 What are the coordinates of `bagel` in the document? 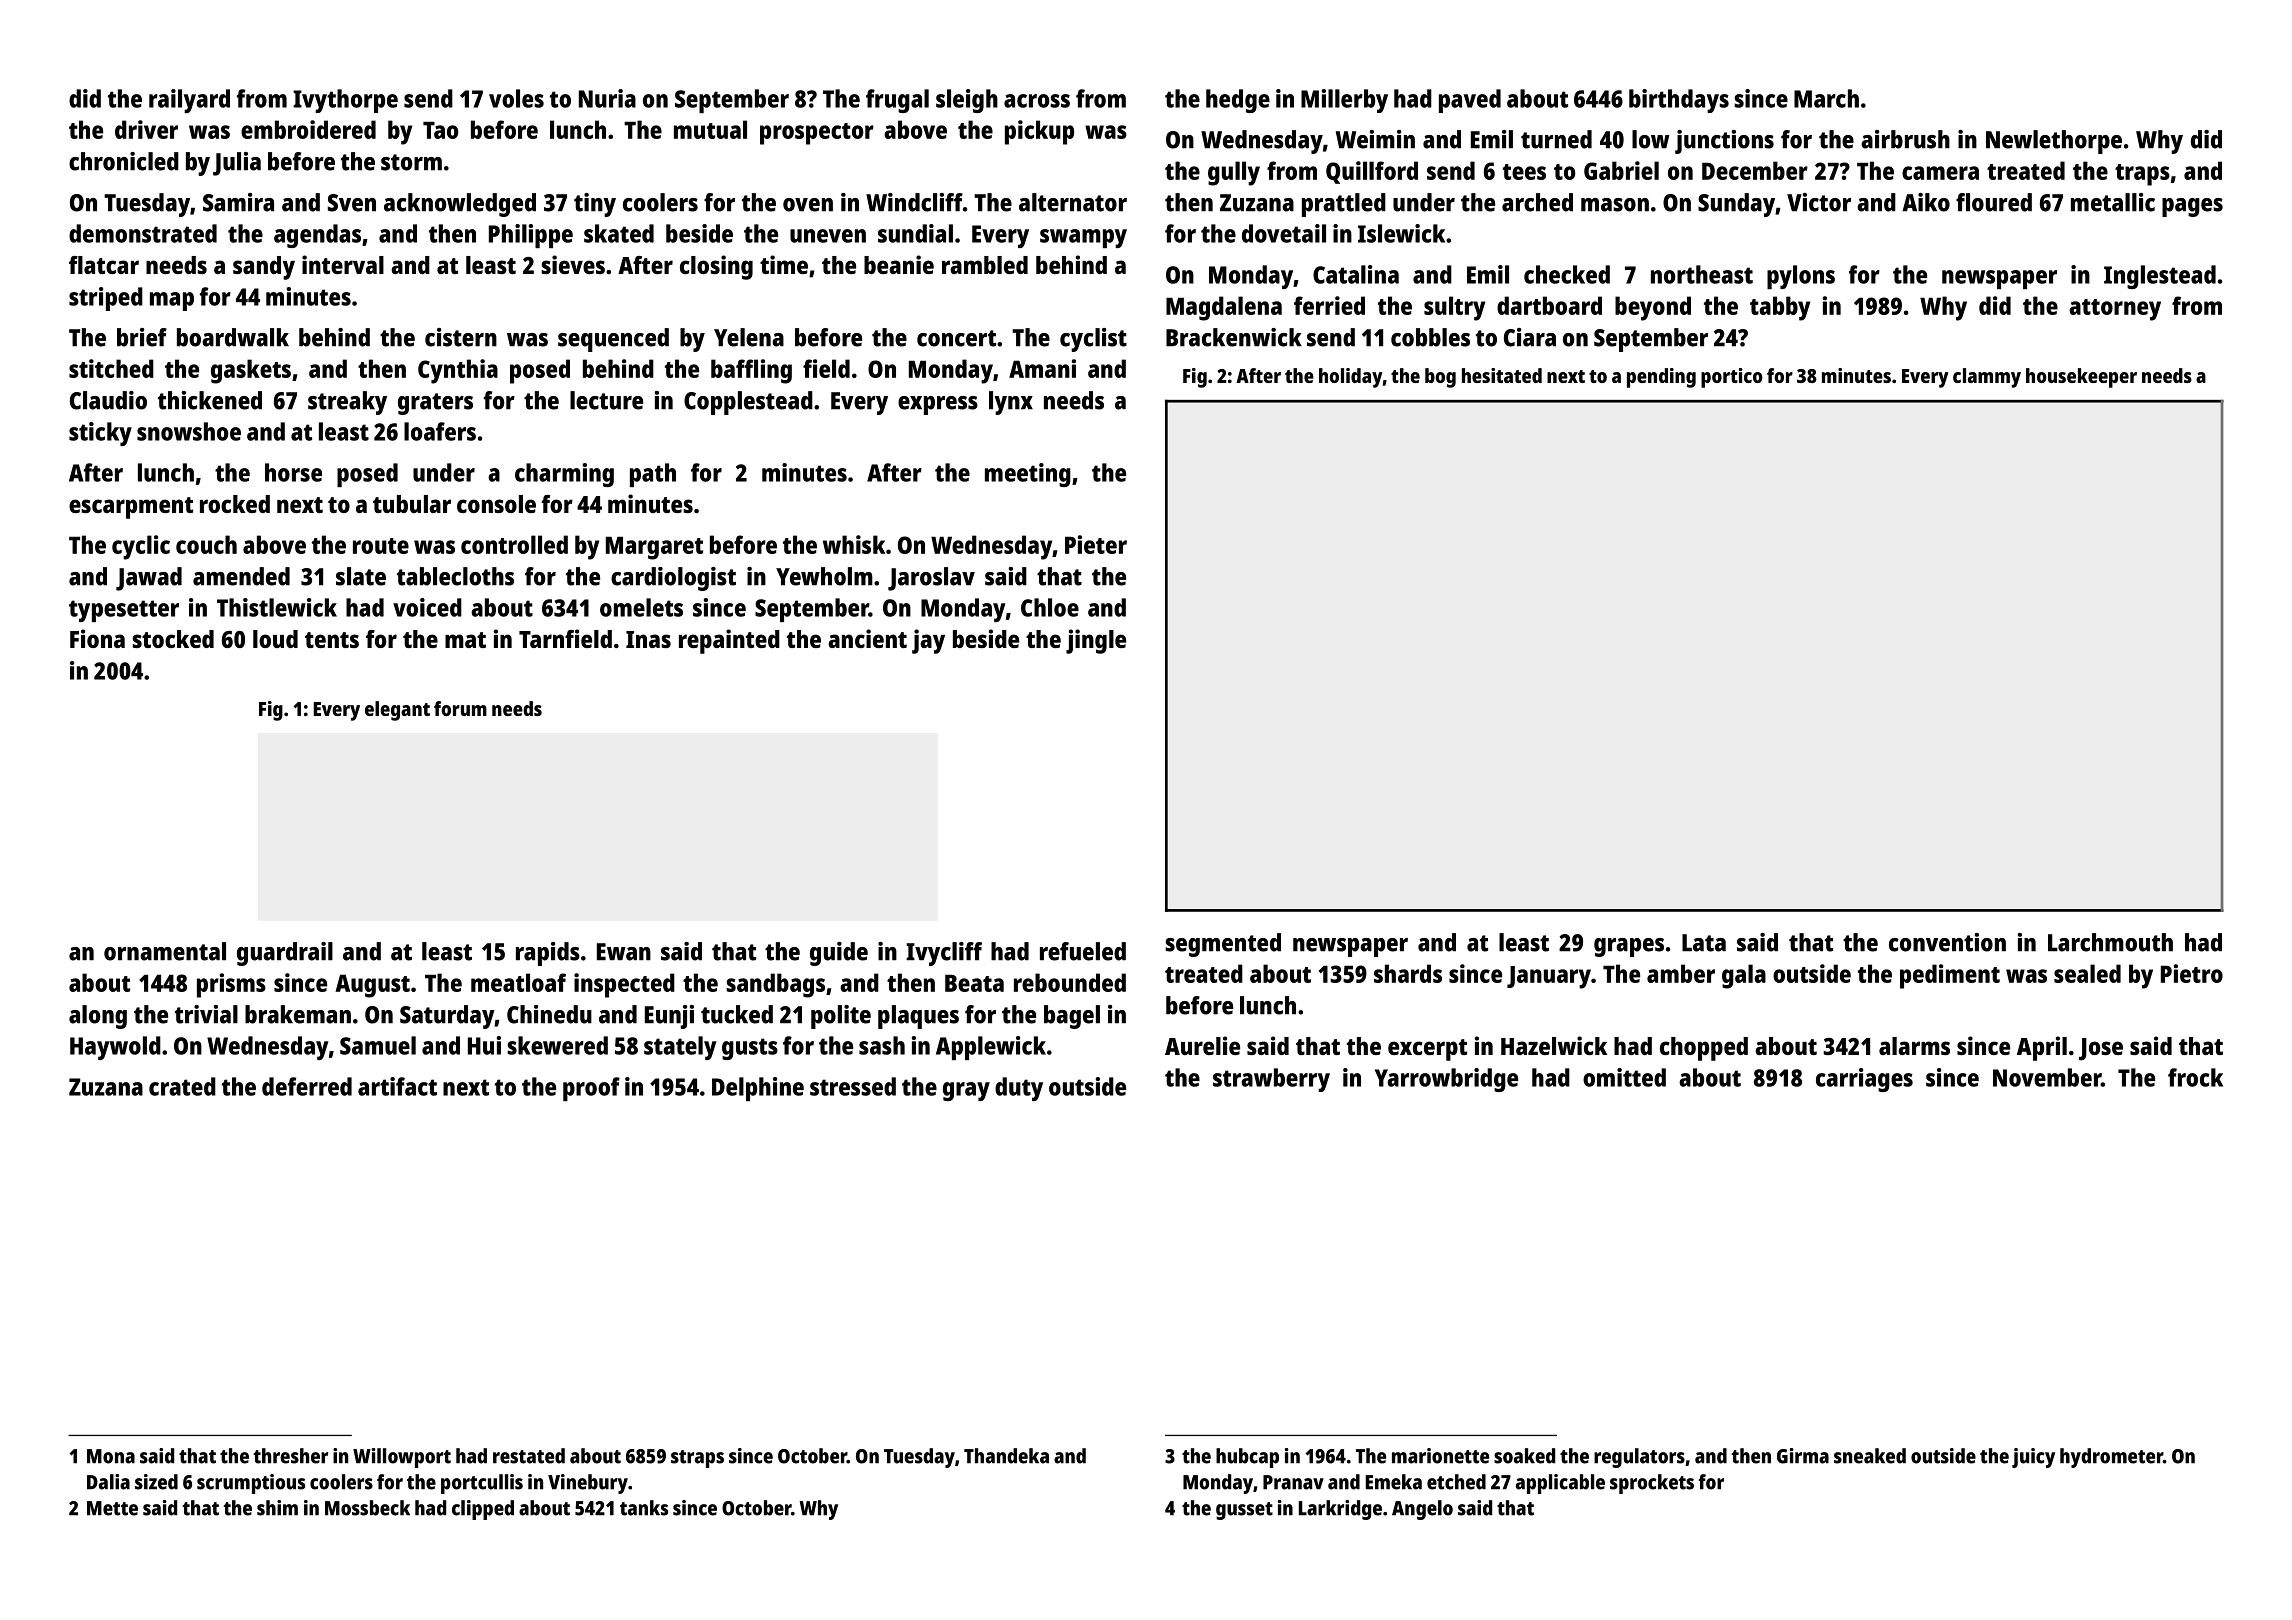 It's located at (1072, 1017).
